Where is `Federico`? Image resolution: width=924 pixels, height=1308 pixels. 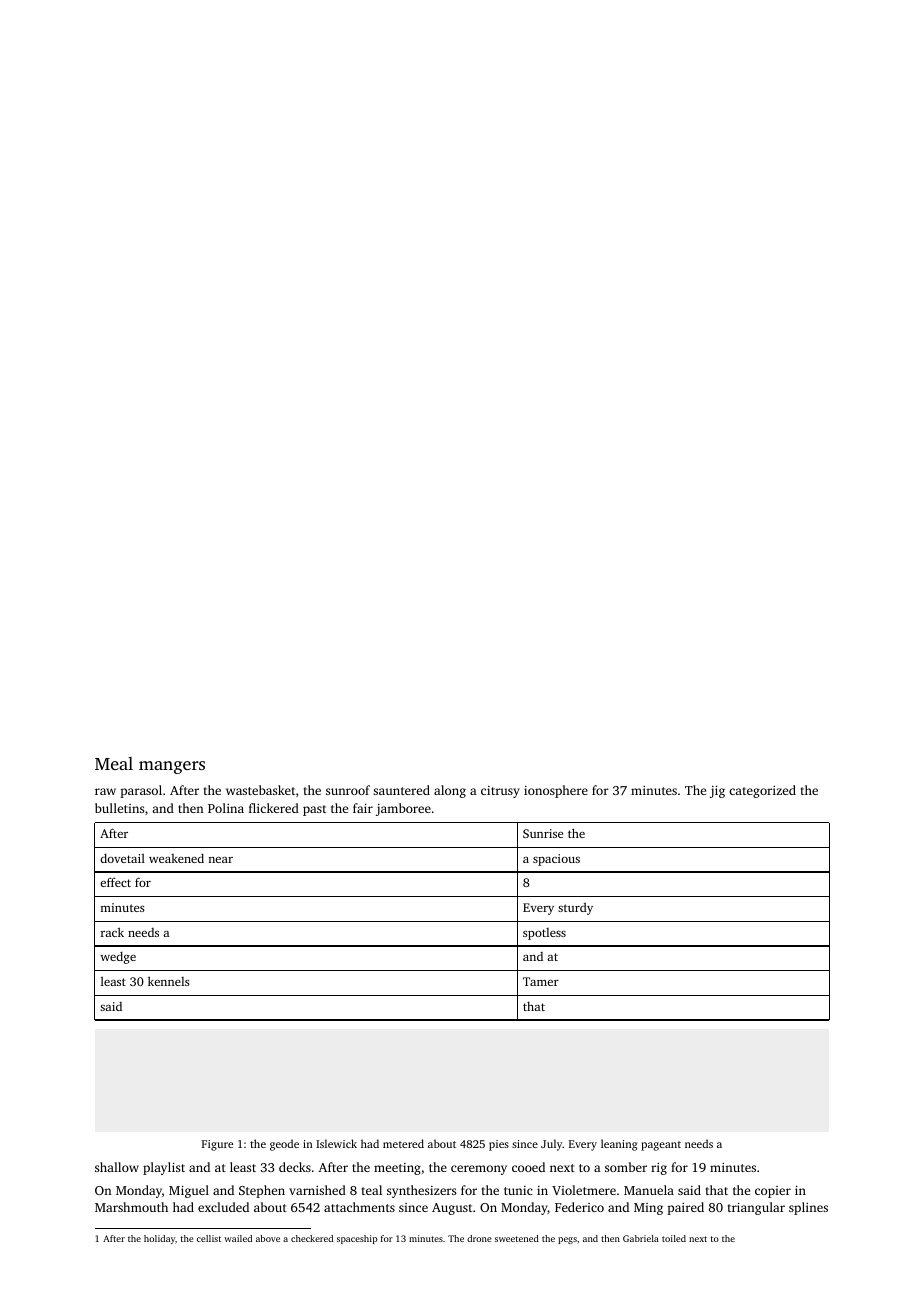 Federico is located at coordinates (579, 1207).
